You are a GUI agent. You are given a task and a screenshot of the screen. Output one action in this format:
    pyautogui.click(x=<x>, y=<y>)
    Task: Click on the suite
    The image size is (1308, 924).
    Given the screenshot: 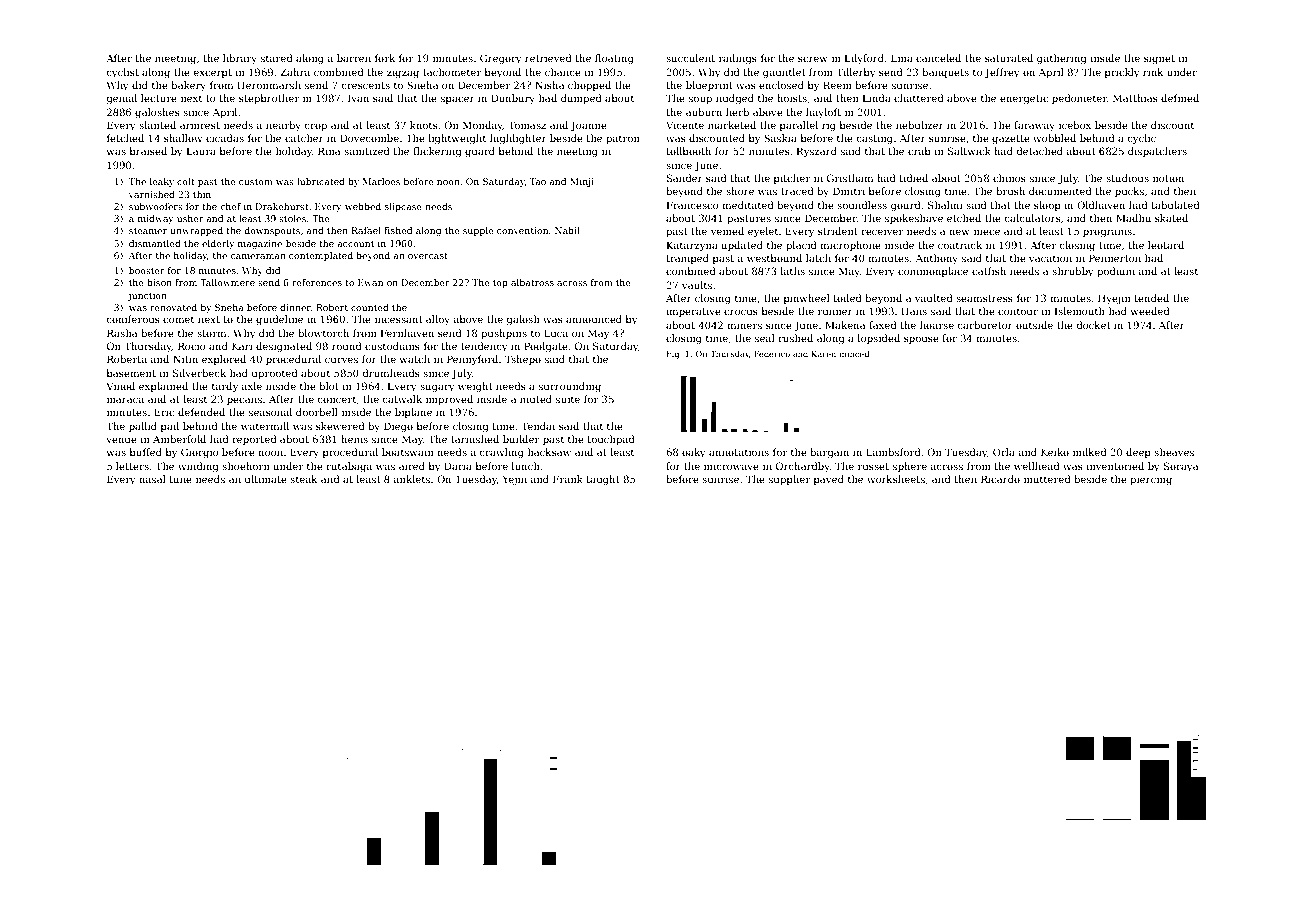 What is the action you would take?
    pyautogui.click(x=568, y=399)
